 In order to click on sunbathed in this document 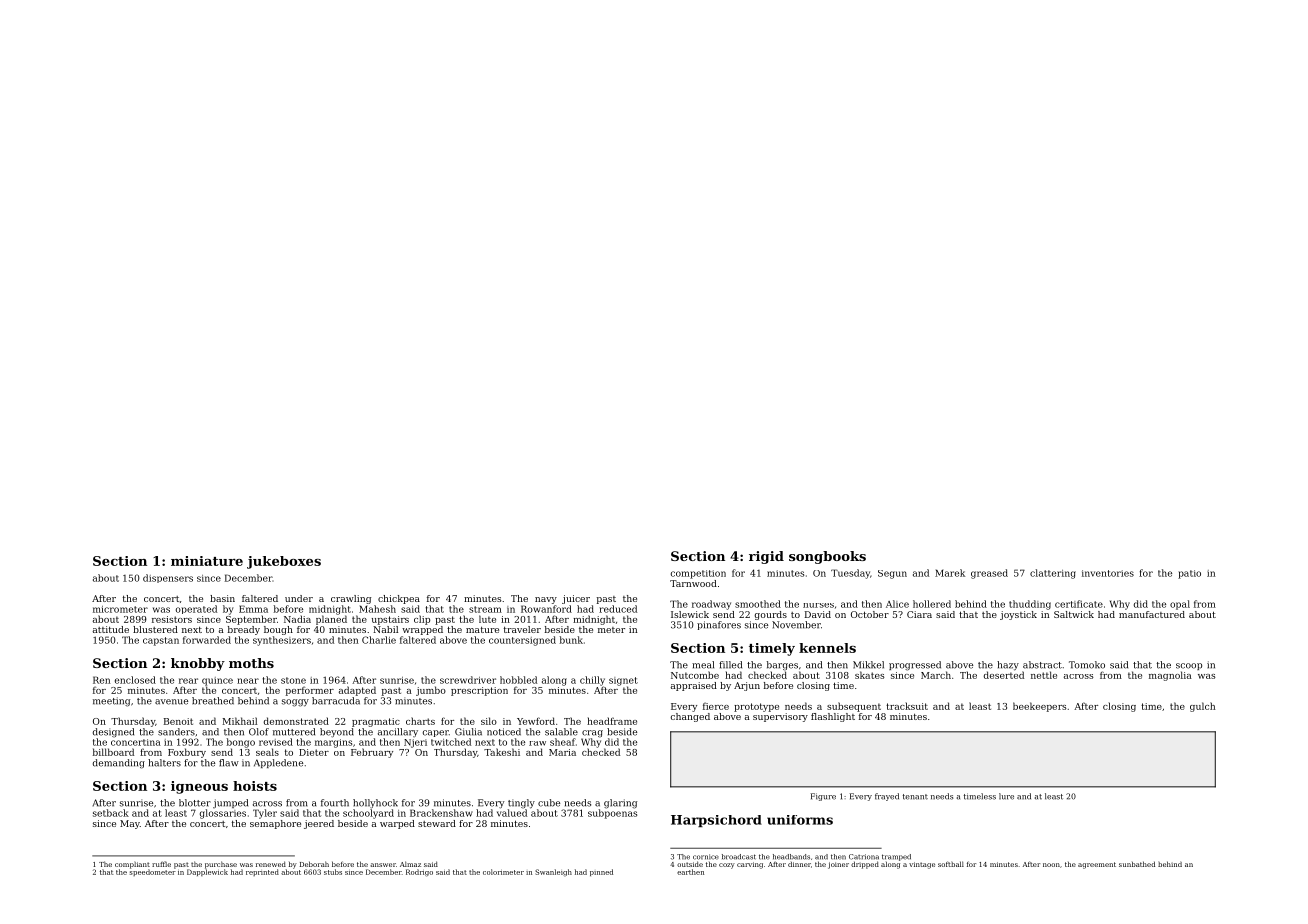, I will do `click(1137, 864)`.
